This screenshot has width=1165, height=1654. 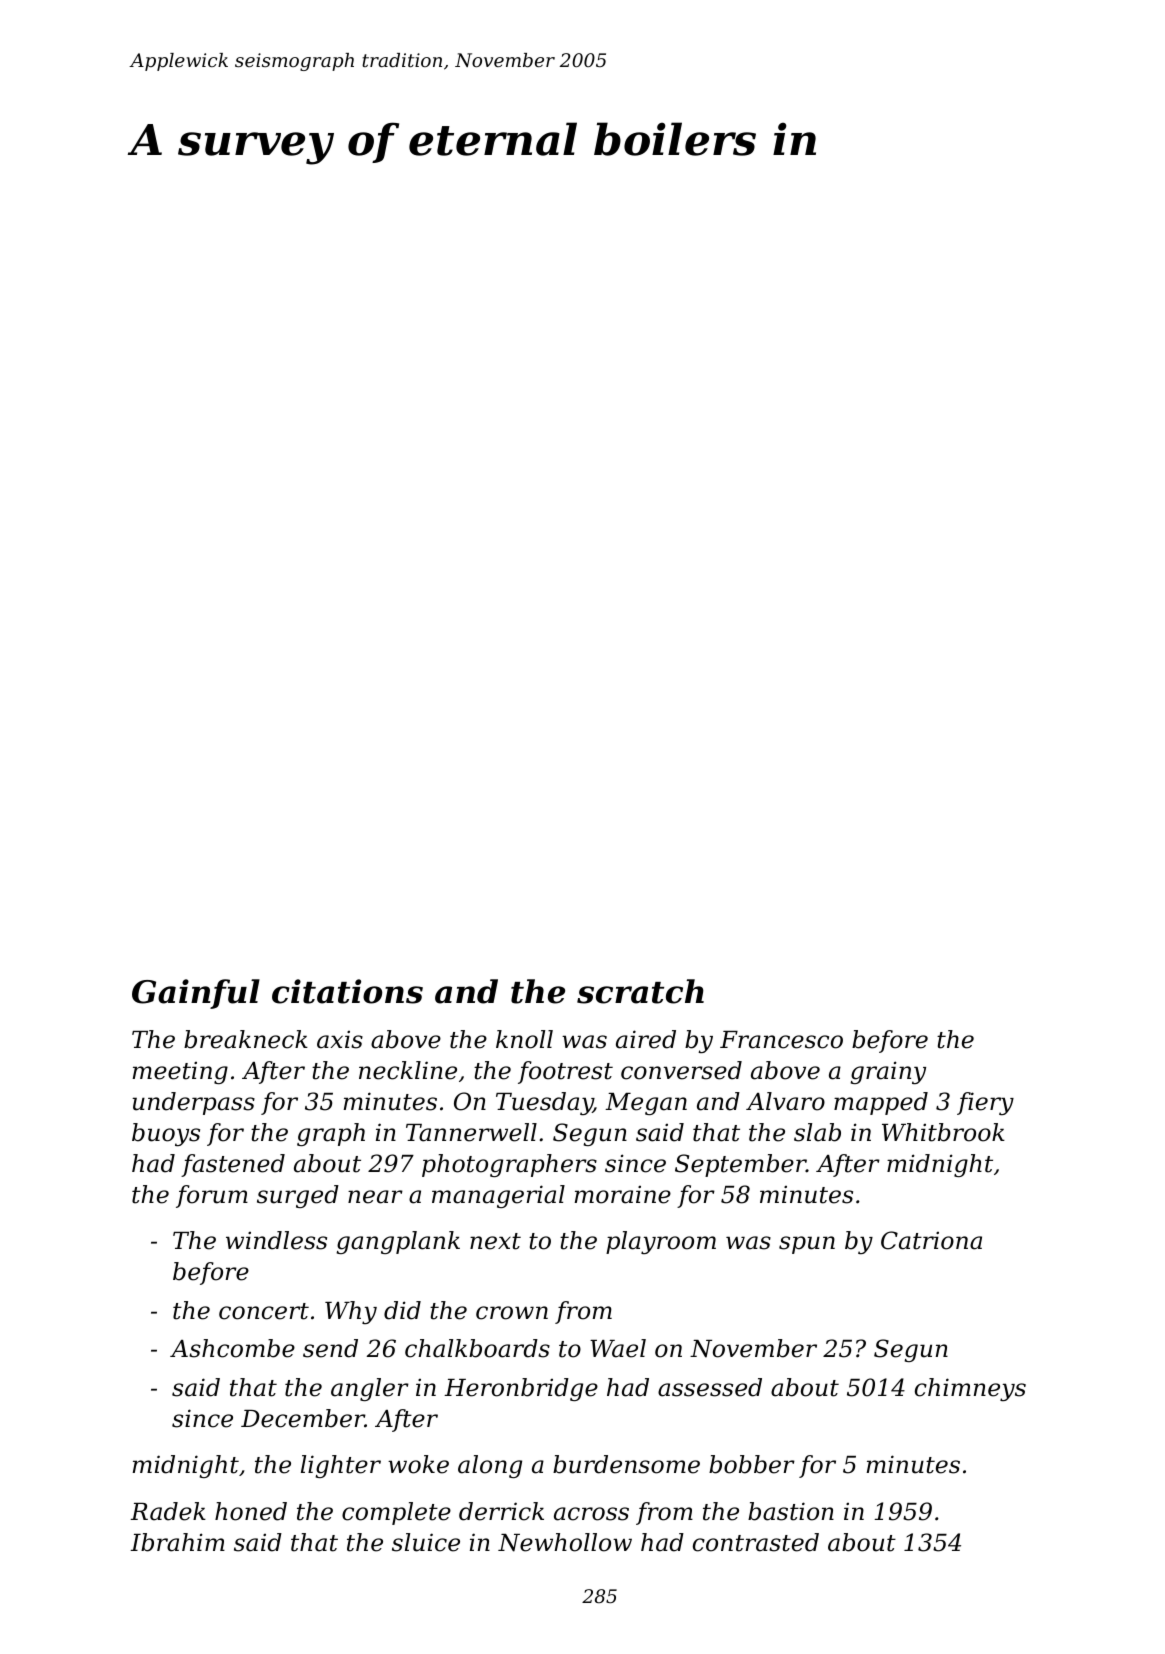 What do you see at coordinates (544, 1103) in the screenshot?
I see `Tuesday` at bounding box center [544, 1103].
